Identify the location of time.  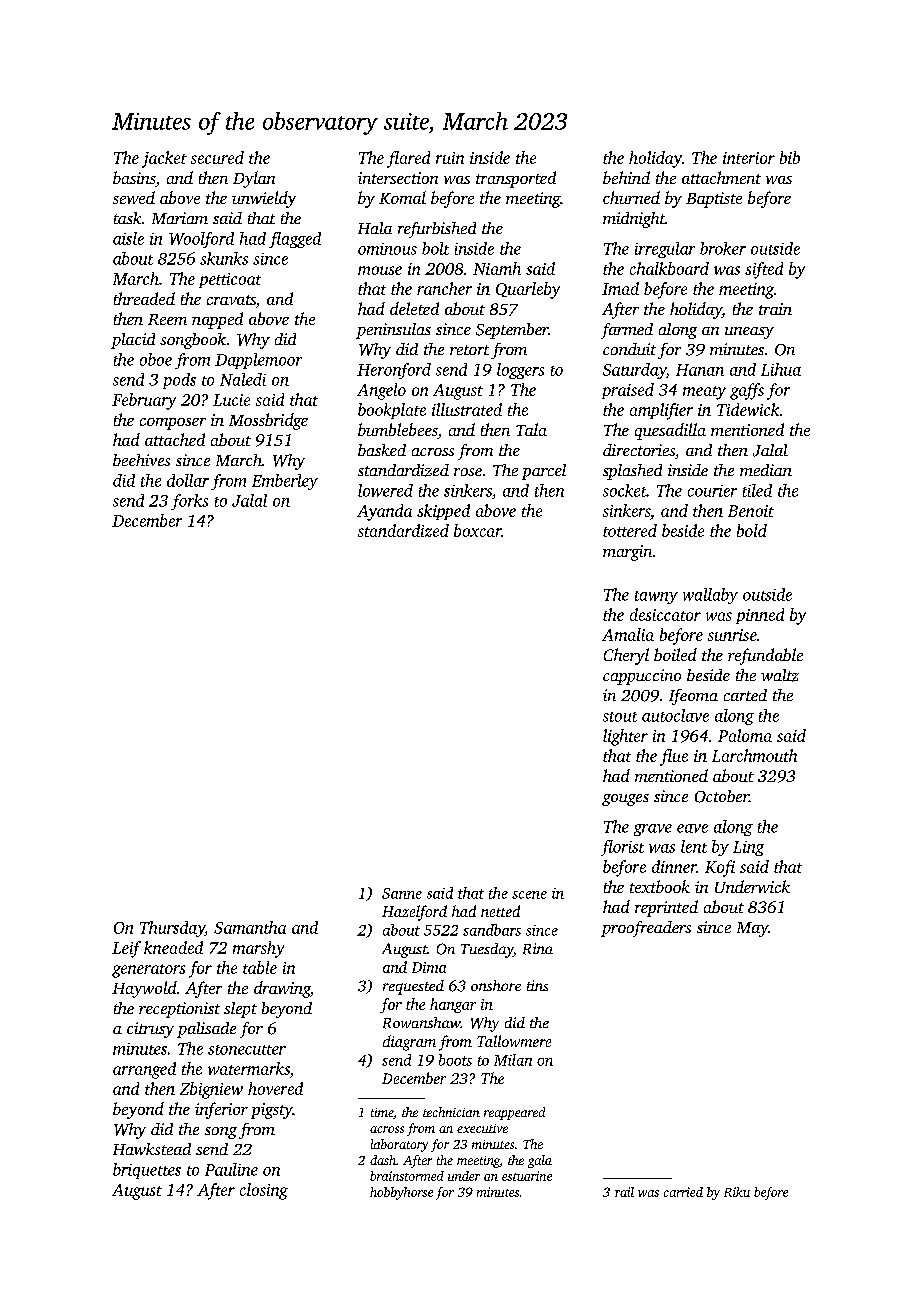
(382, 1112).
